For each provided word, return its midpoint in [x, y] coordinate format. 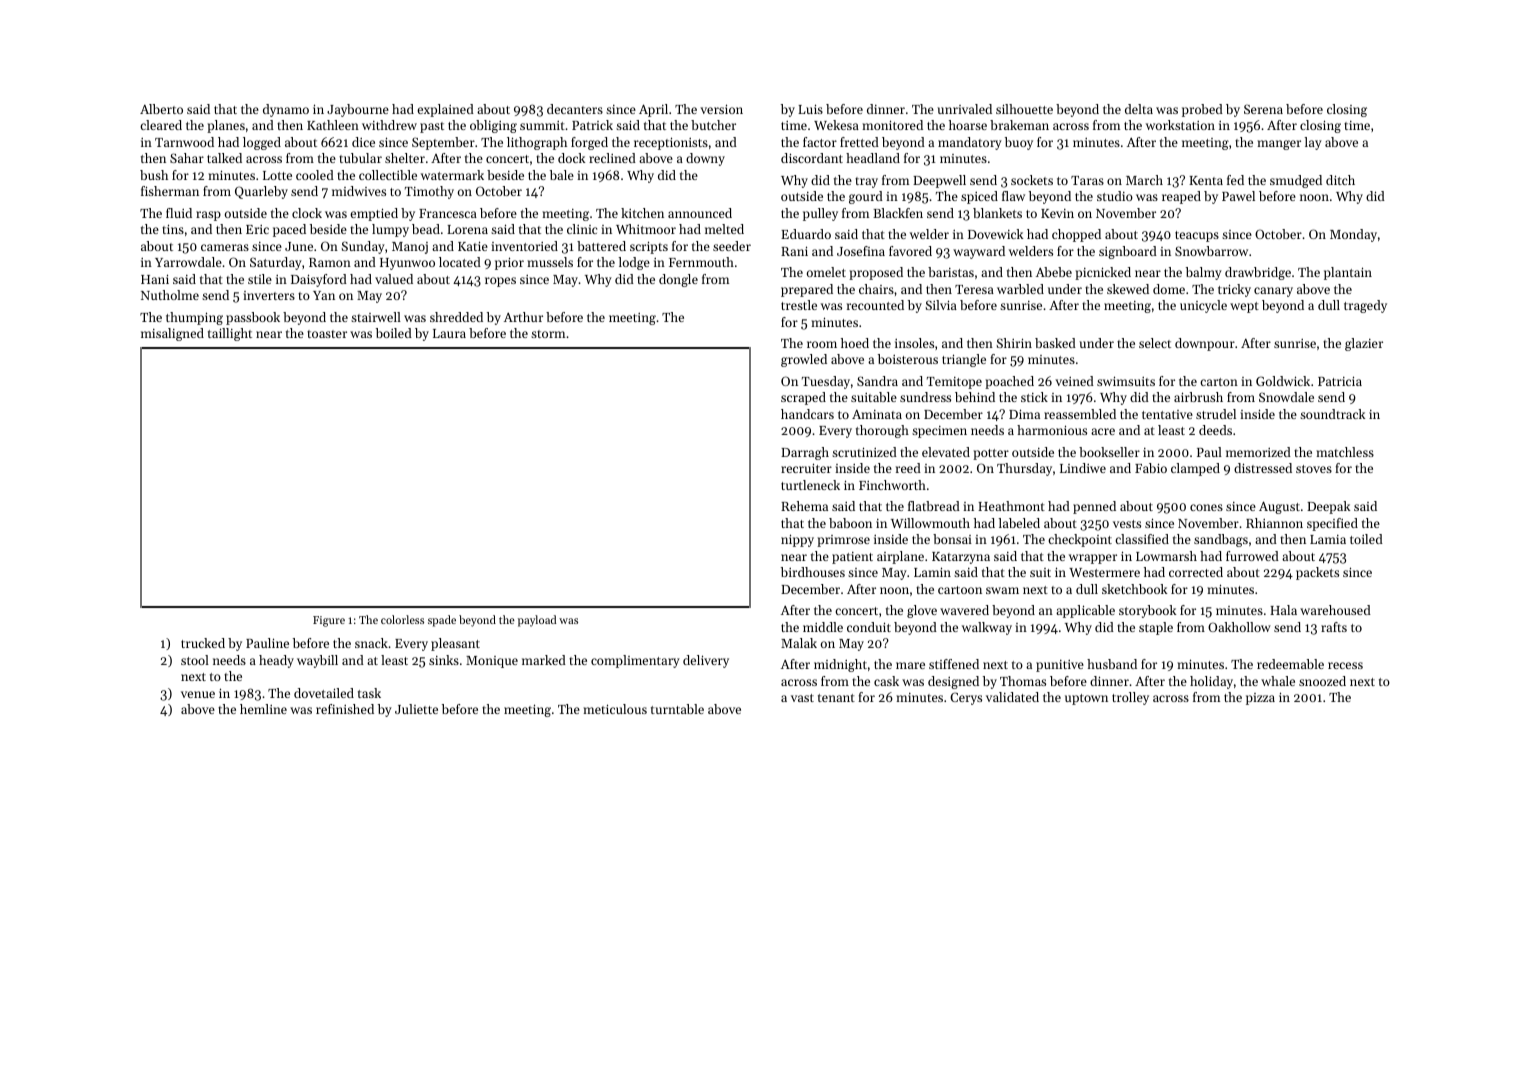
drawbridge [1258, 273]
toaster [327, 334]
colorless [402, 619]
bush [154, 175]
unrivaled [964, 109]
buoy [1019, 143]
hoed [855, 343]
